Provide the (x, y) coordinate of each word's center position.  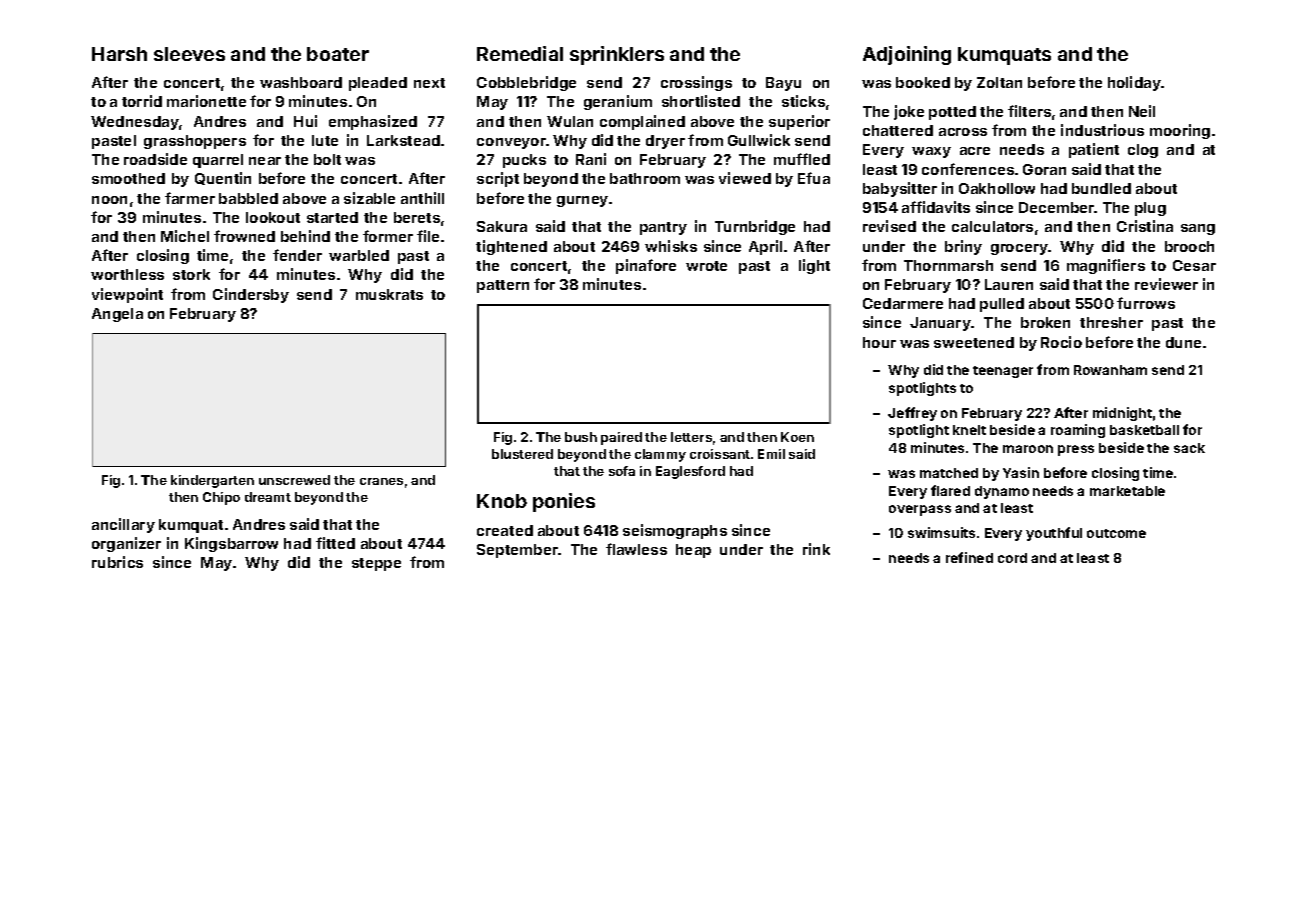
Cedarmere (903, 303)
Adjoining (907, 55)
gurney (582, 201)
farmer (190, 198)
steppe (376, 564)
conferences (968, 169)
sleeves (189, 54)
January (940, 324)
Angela (117, 315)
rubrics (117, 562)
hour (879, 342)
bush (581, 437)
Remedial (520, 53)
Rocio (1061, 342)
